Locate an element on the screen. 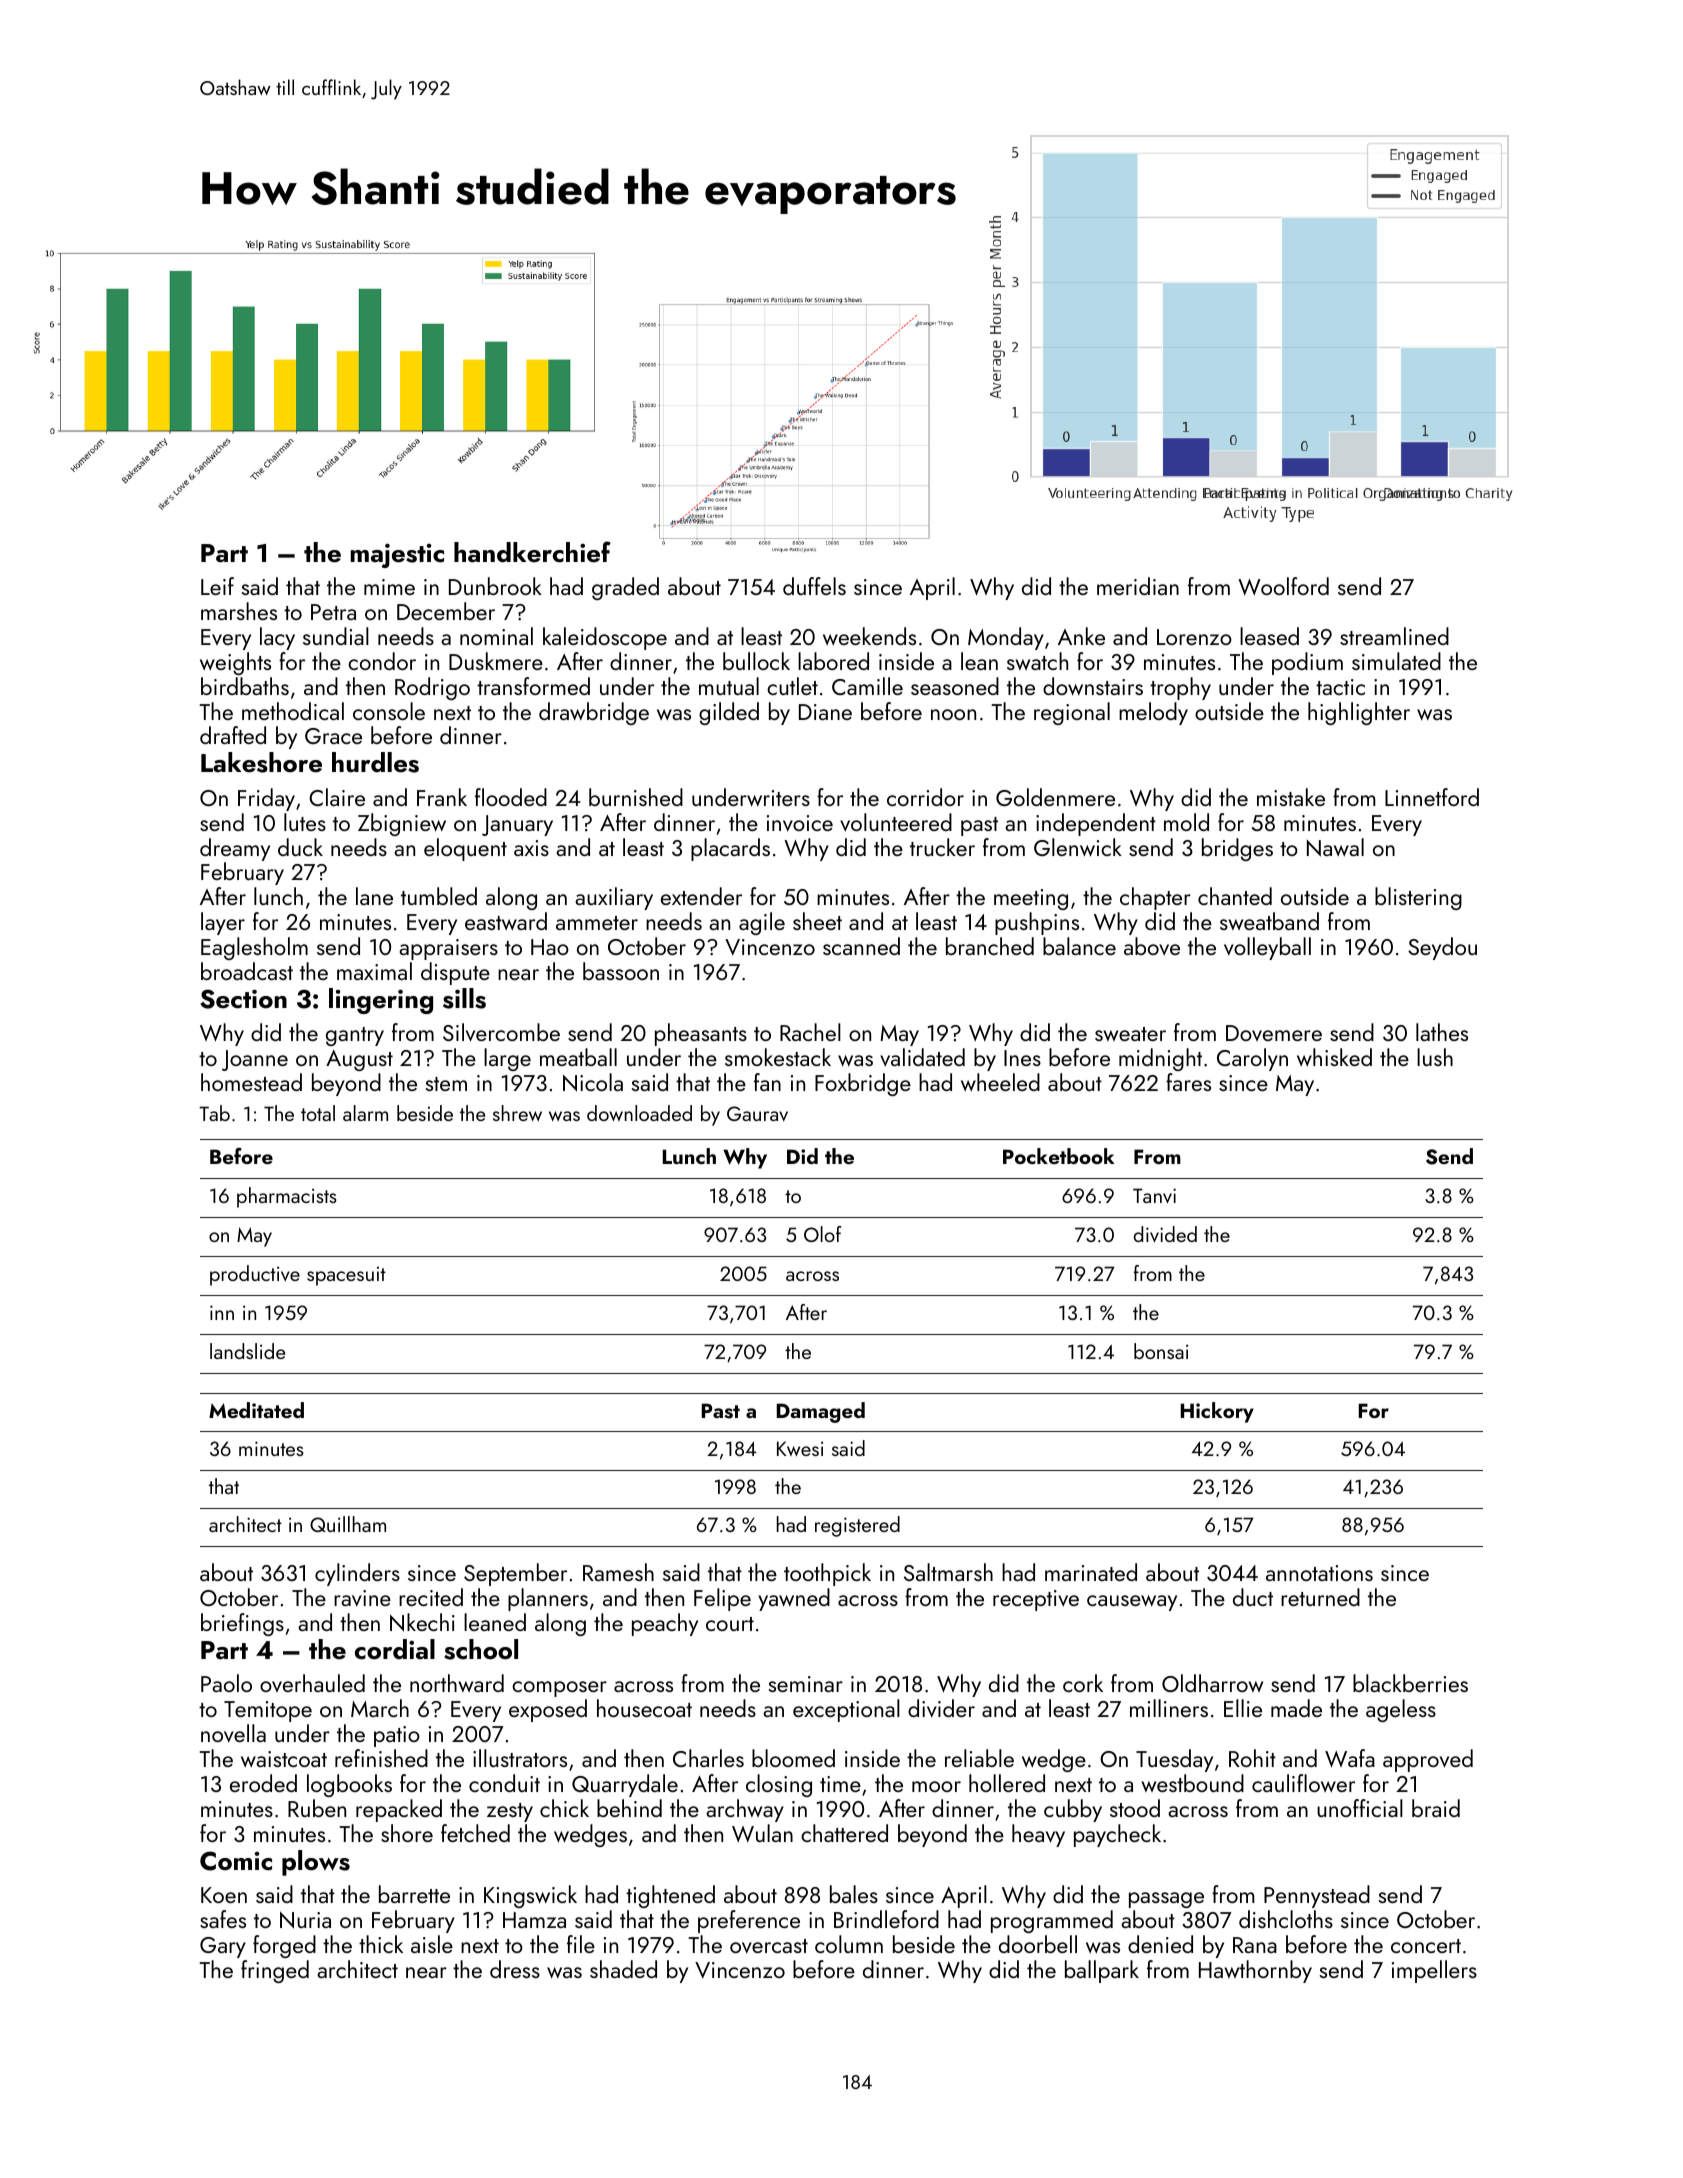 This screenshot has width=1683, height=2178. briefings is located at coordinates (242, 1624).
